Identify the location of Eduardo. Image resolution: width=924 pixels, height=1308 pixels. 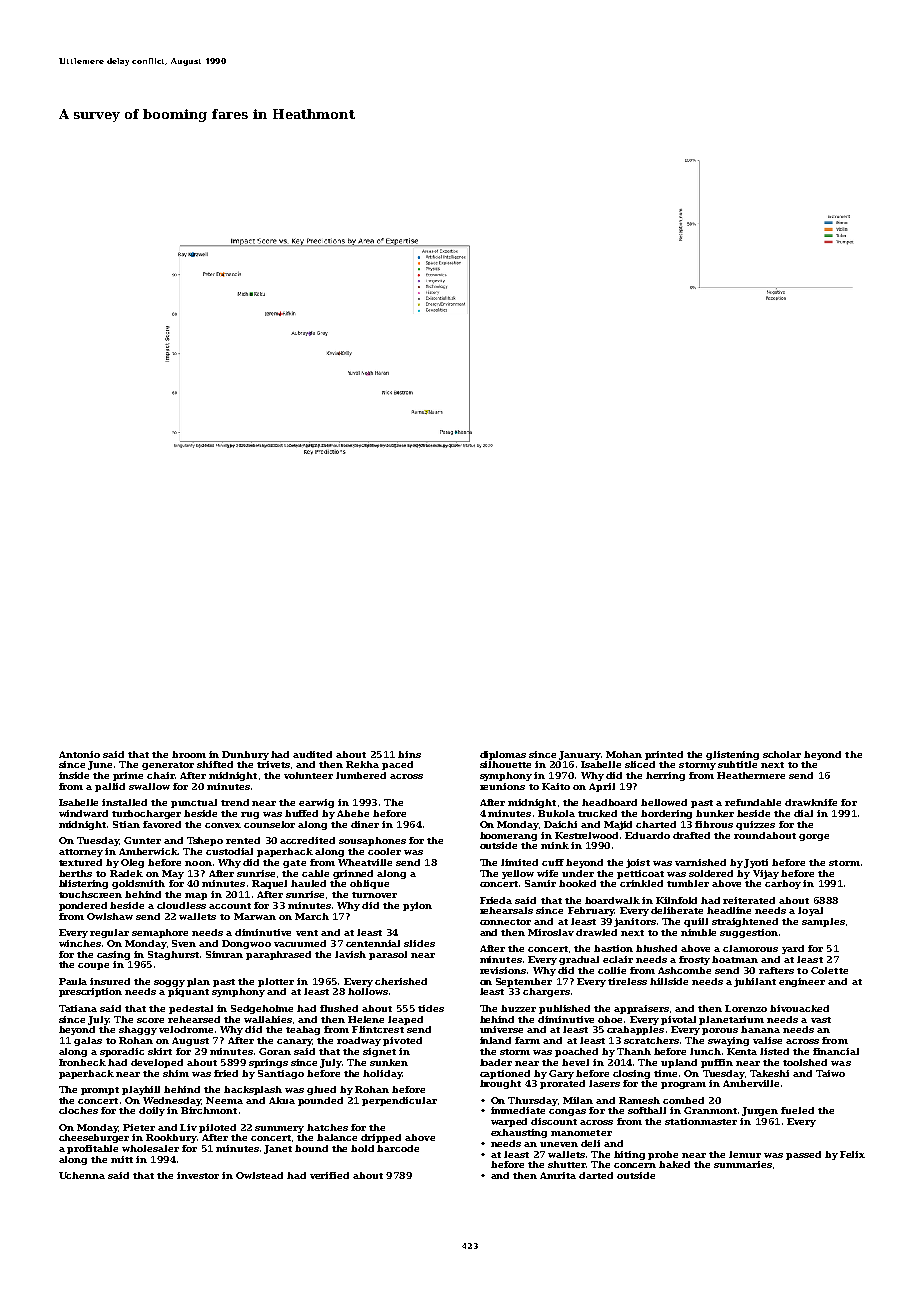
(647, 835).
